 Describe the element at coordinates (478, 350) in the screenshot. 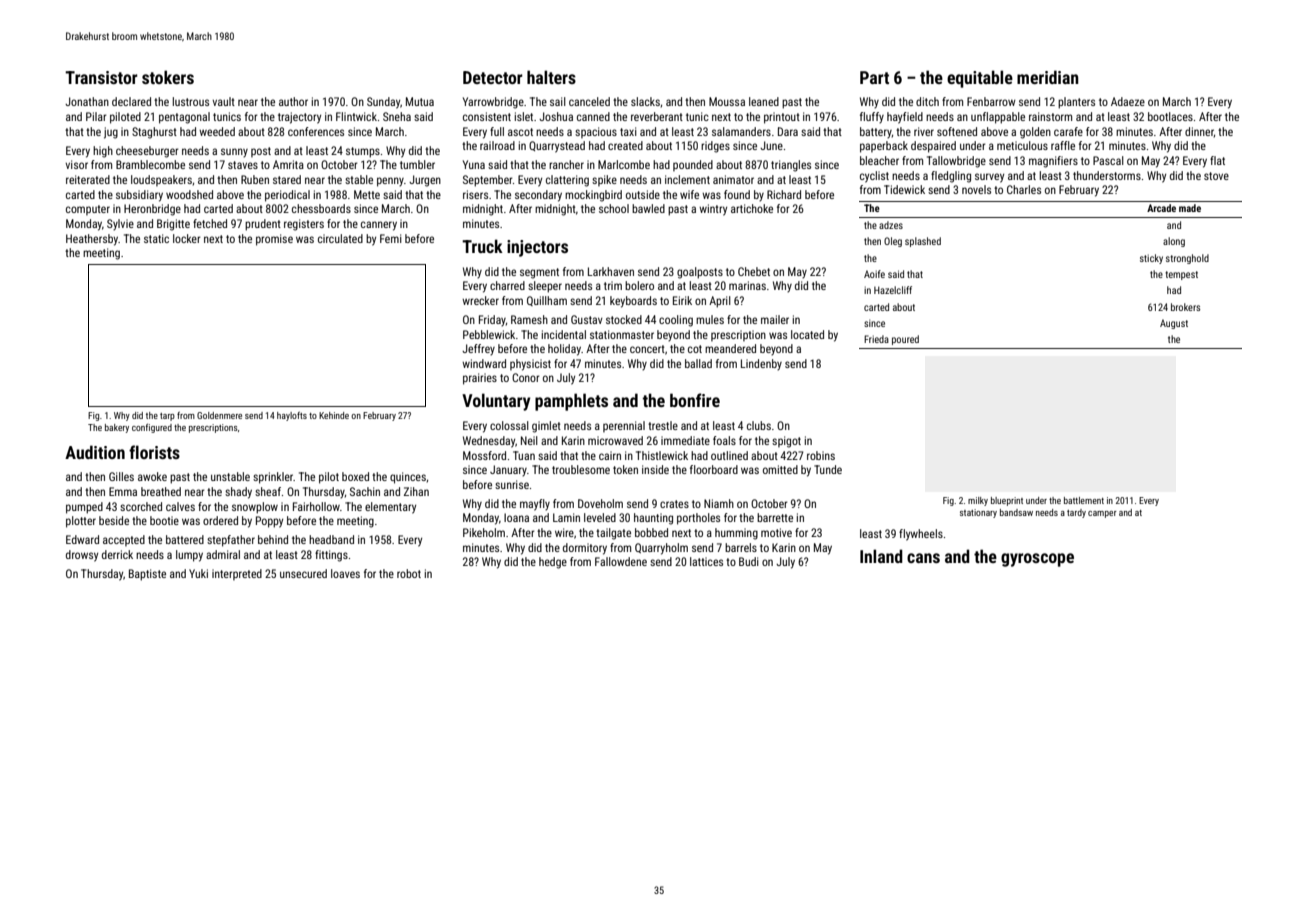

I see `Jeffrey` at that location.
